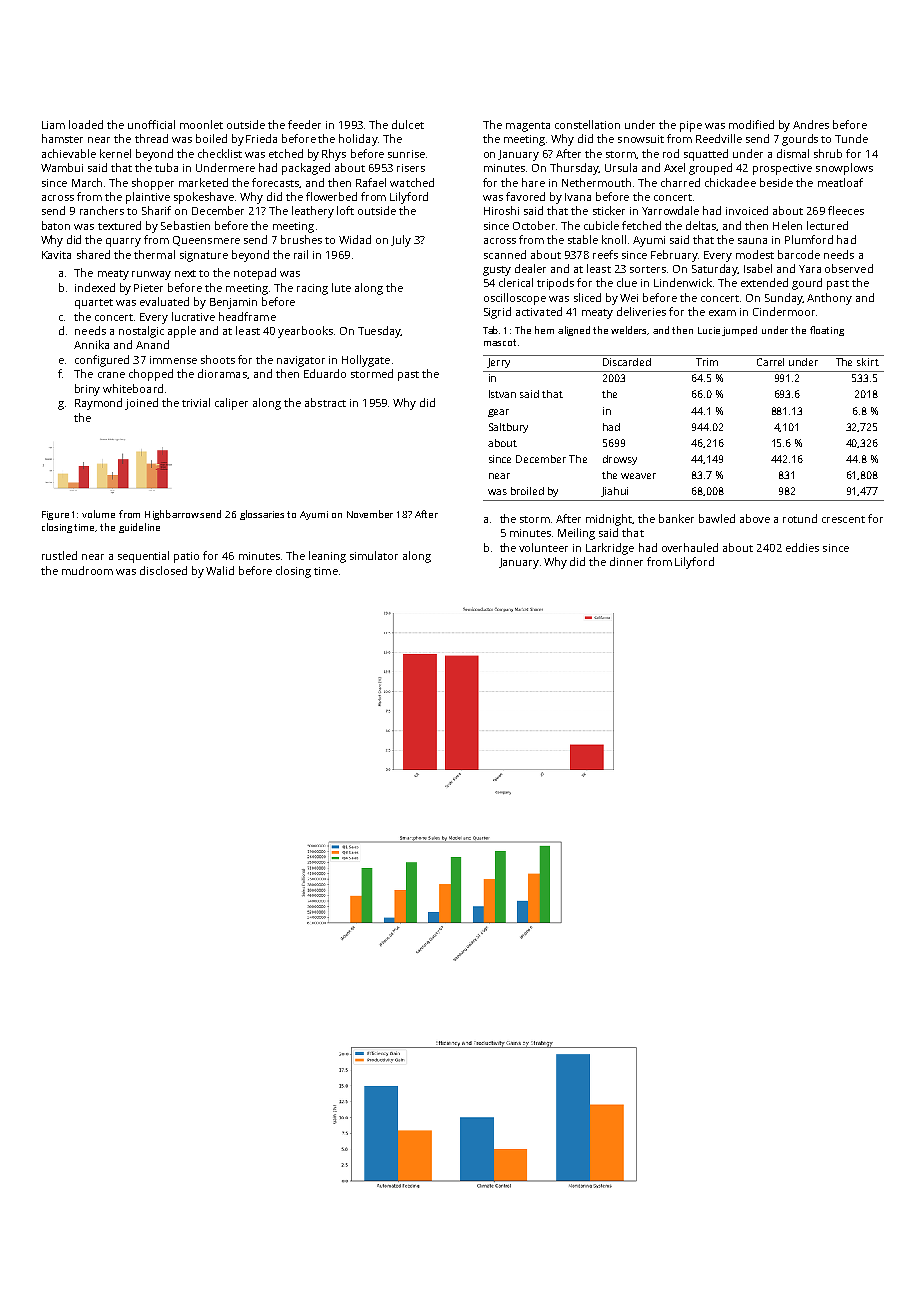  I want to click on glossaries, so click(262, 515).
